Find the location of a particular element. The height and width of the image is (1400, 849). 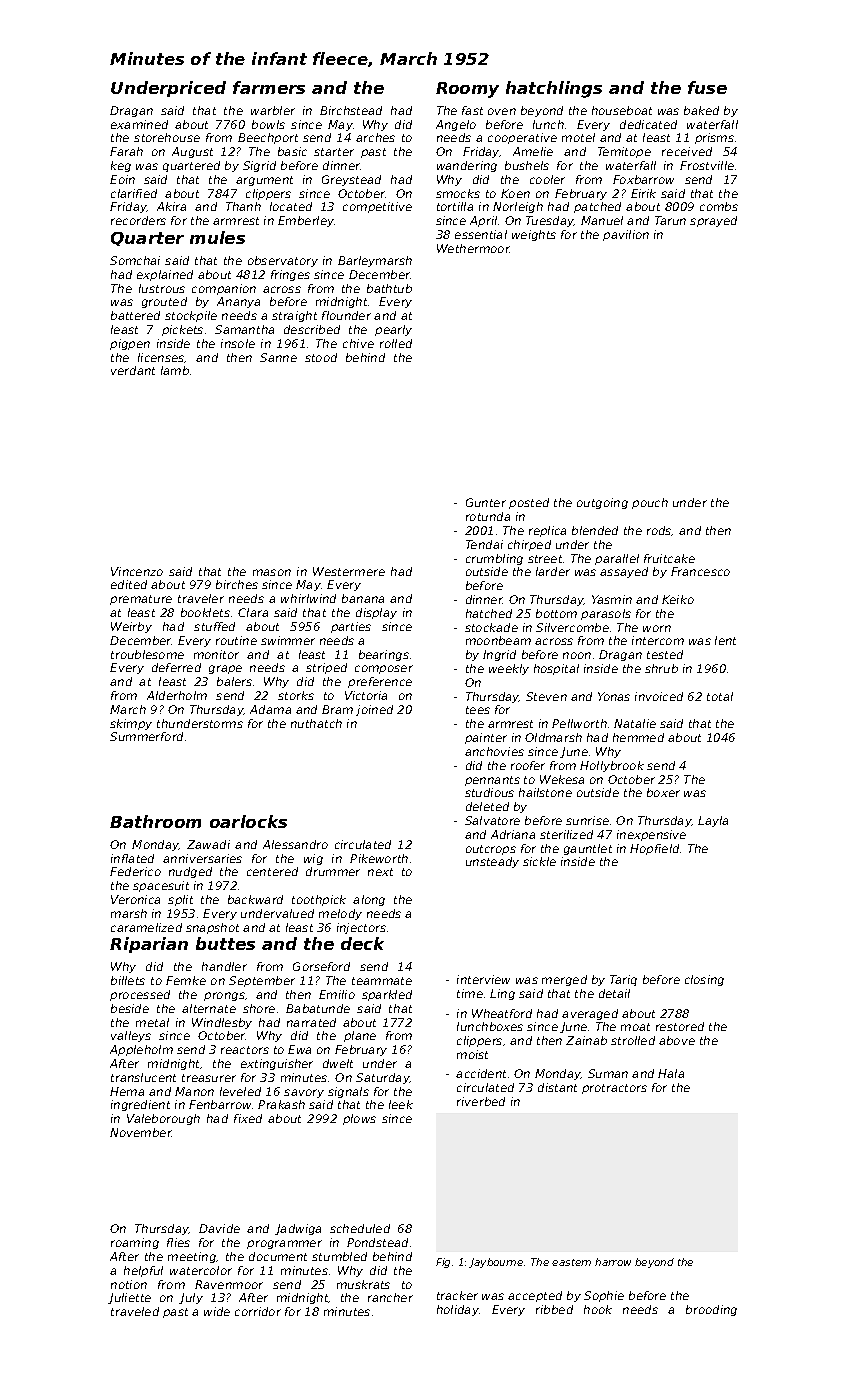

Roomy is located at coordinates (467, 90).
